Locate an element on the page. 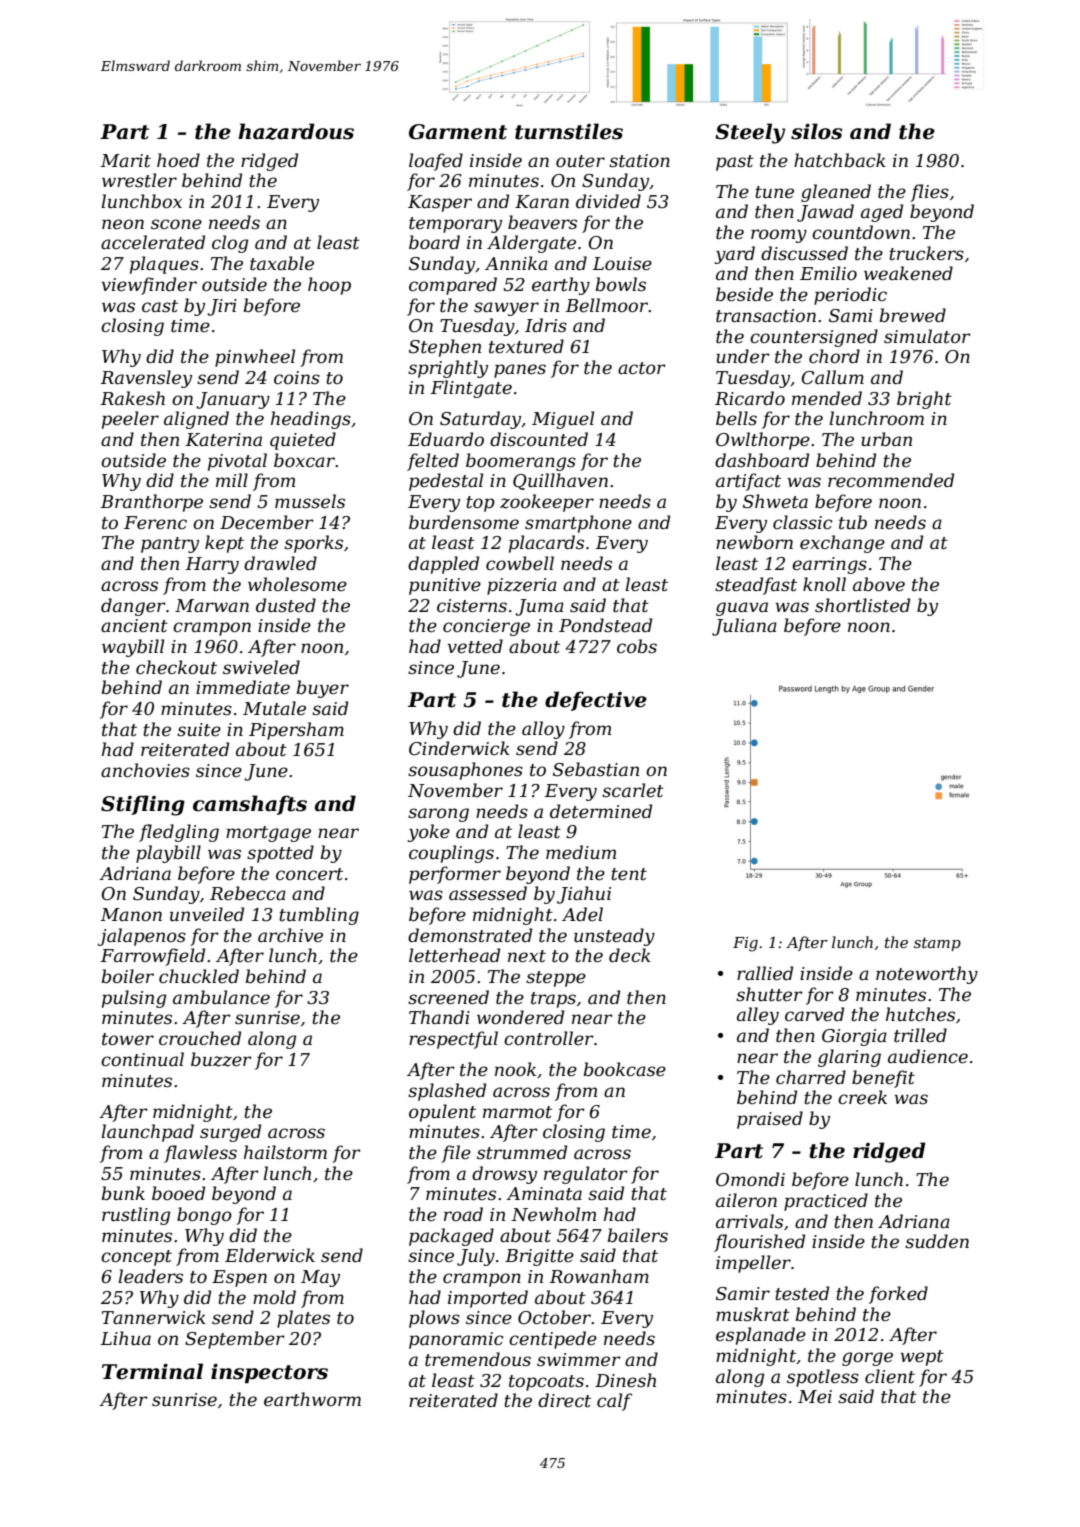  Juliana is located at coordinates (744, 627).
